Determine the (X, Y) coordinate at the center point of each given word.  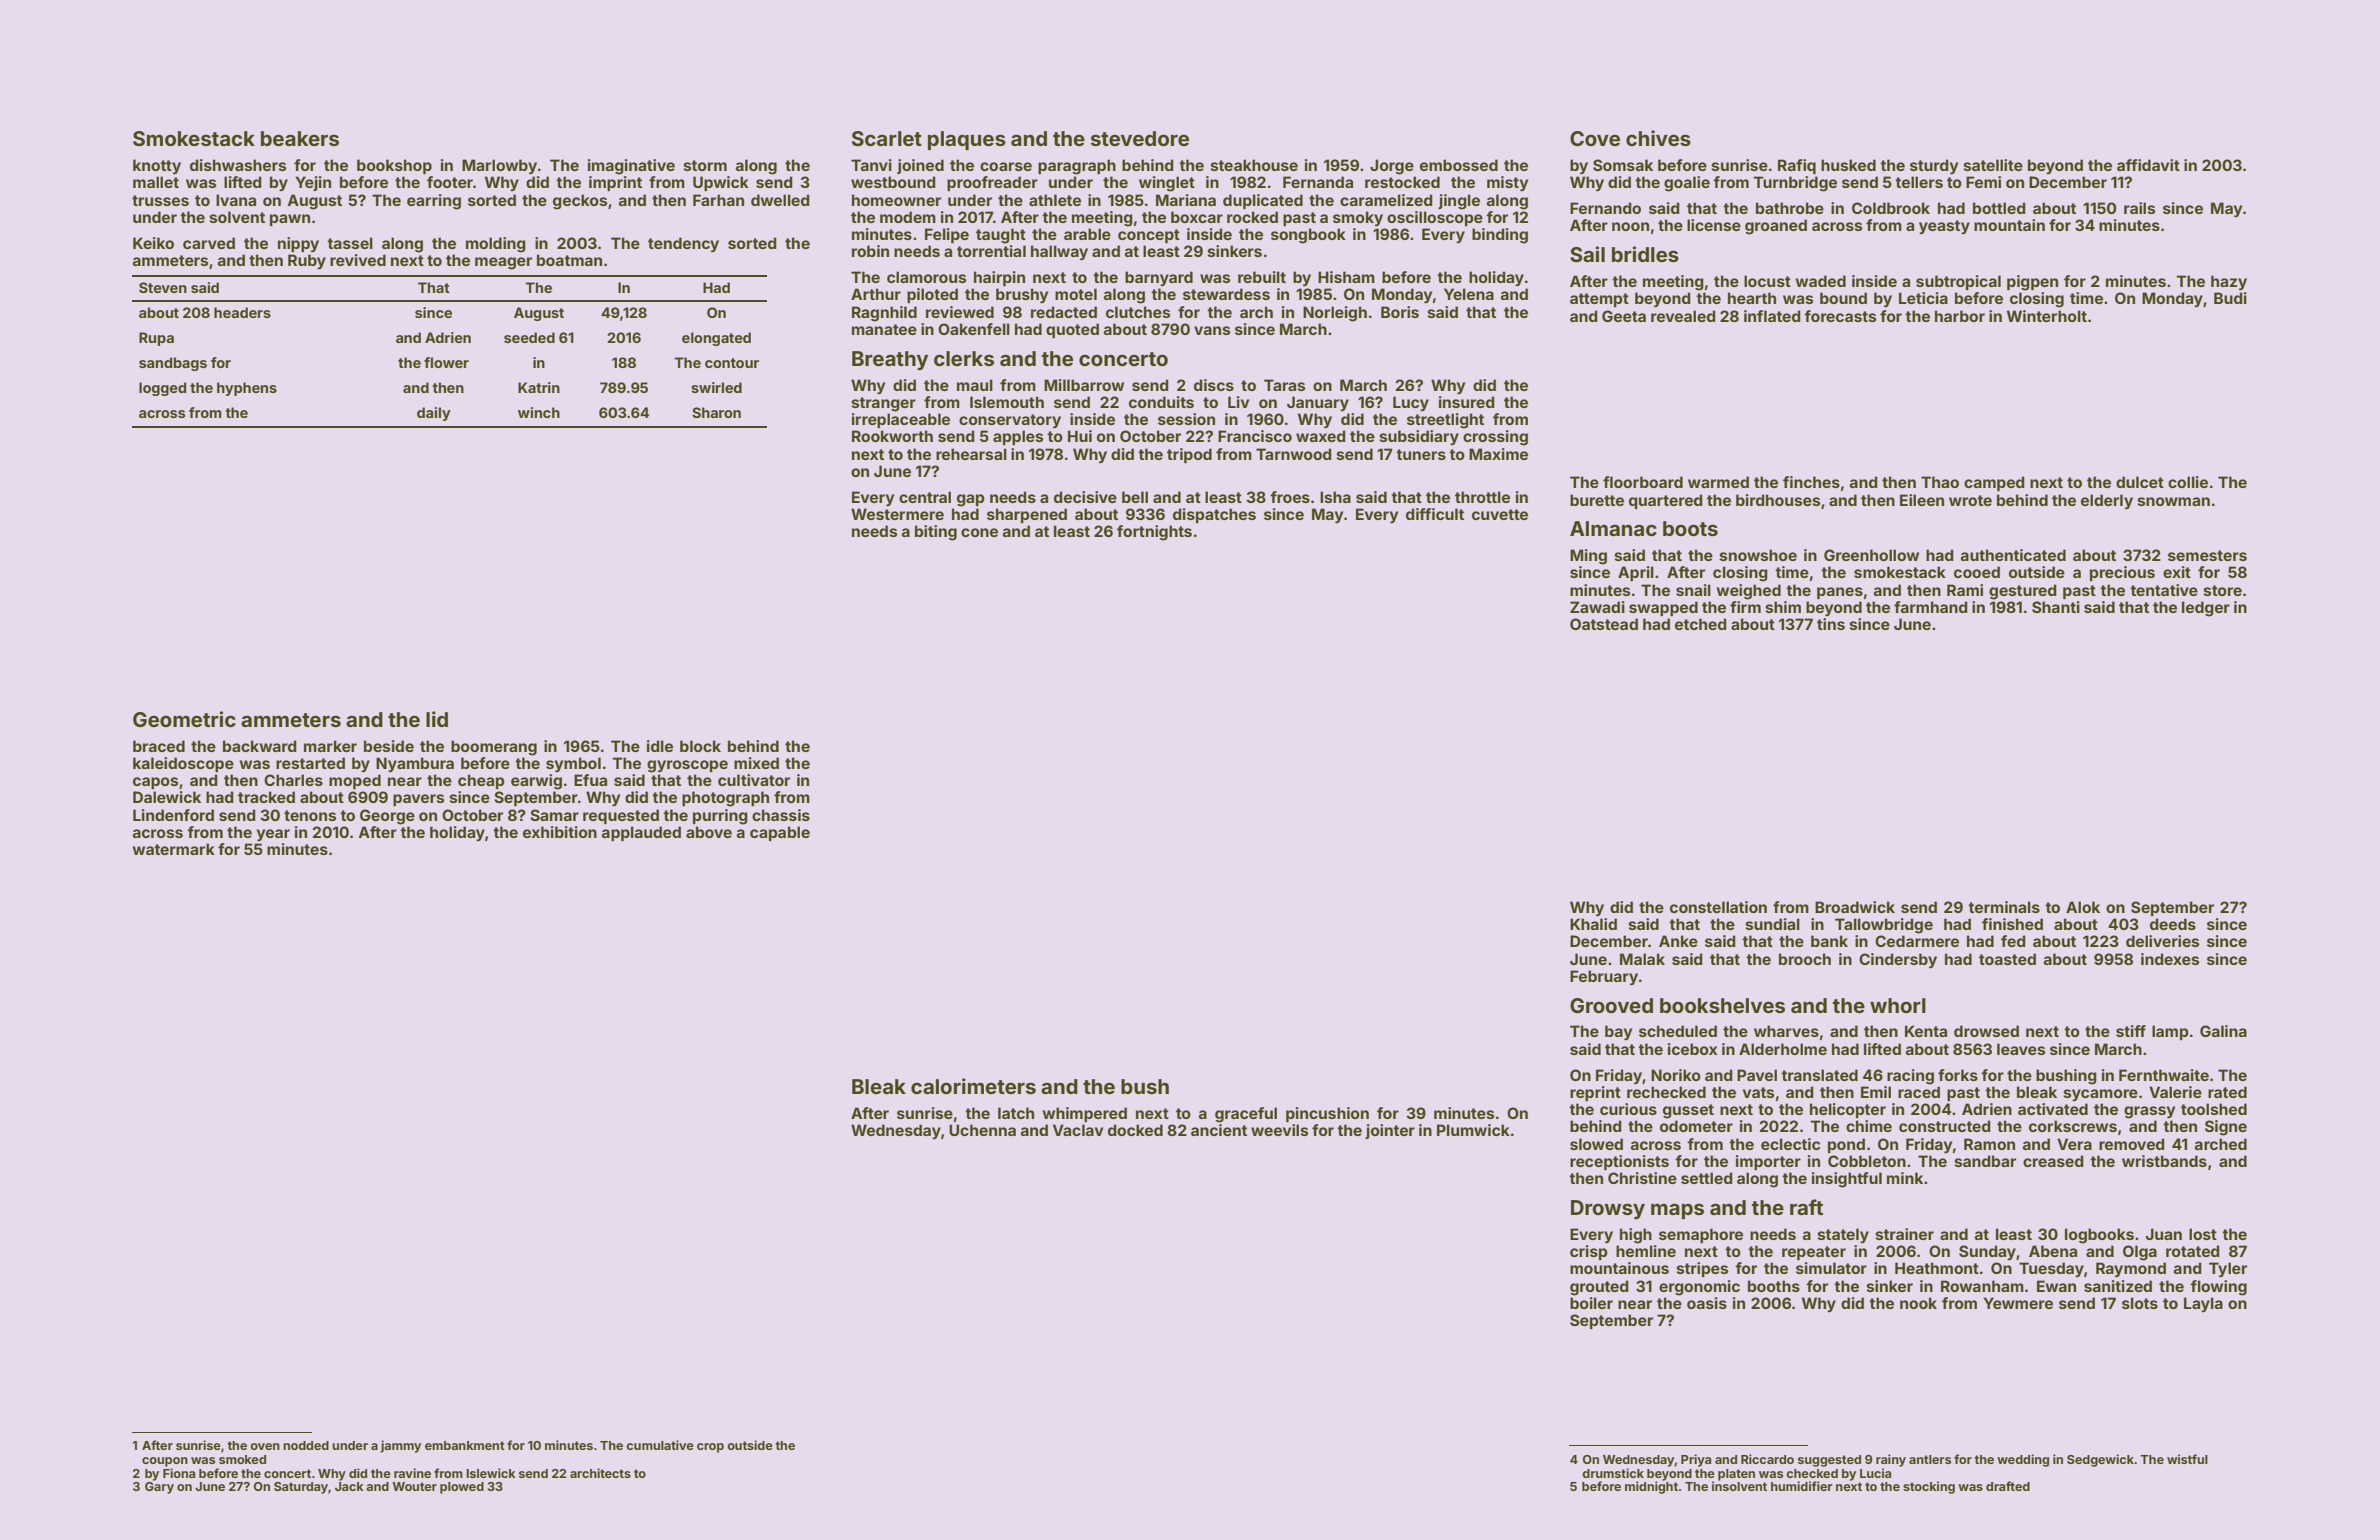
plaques (967, 140)
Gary (159, 1488)
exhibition (560, 832)
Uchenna (982, 1130)
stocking (1929, 1487)
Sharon (716, 412)
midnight (1651, 1487)
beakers (300, 138)
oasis (1707, 1303)
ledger (2206, 609)
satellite (1993, 165)
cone (979, 532)
